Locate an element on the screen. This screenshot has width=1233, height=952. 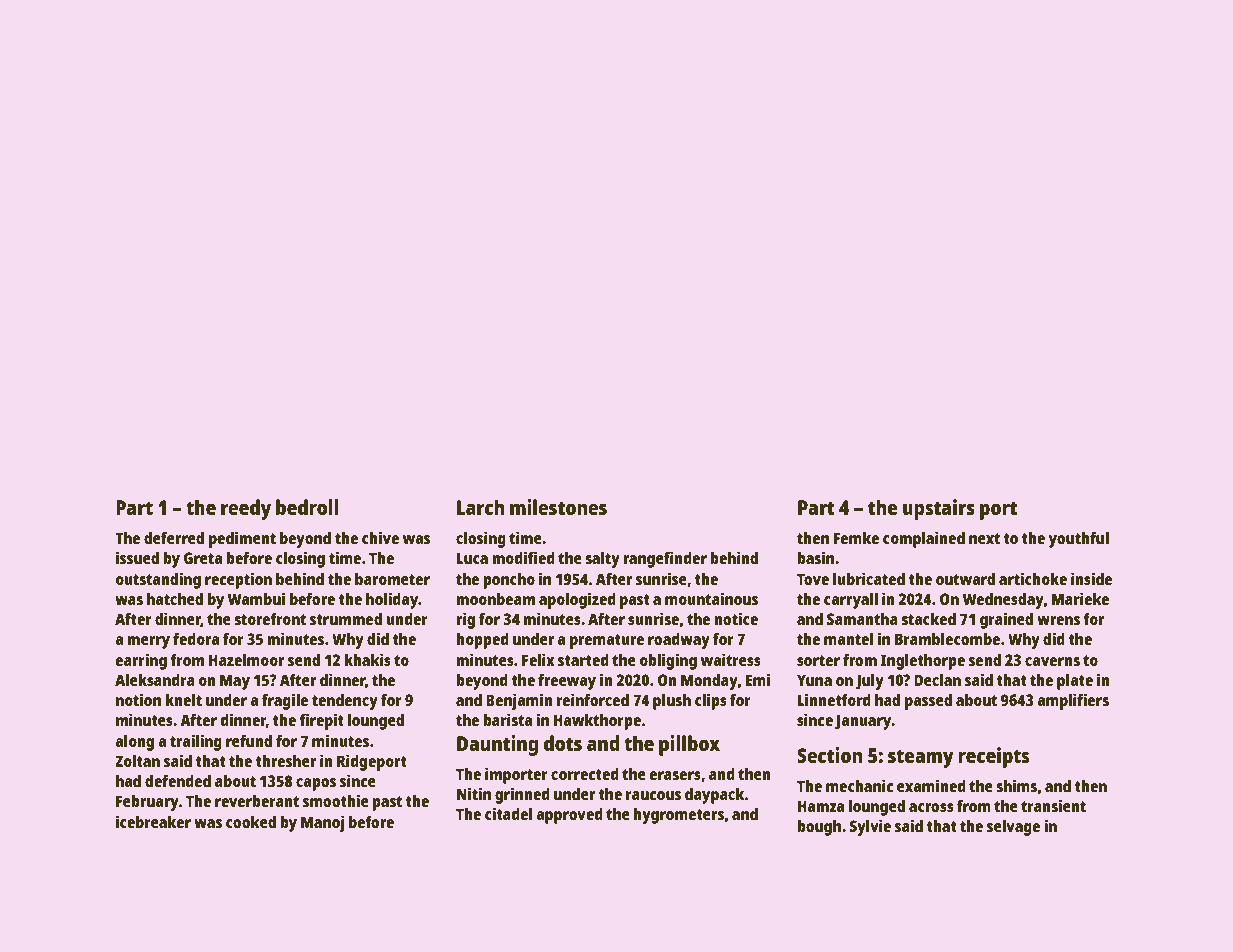
earring is located at coordinates (141, 661).
